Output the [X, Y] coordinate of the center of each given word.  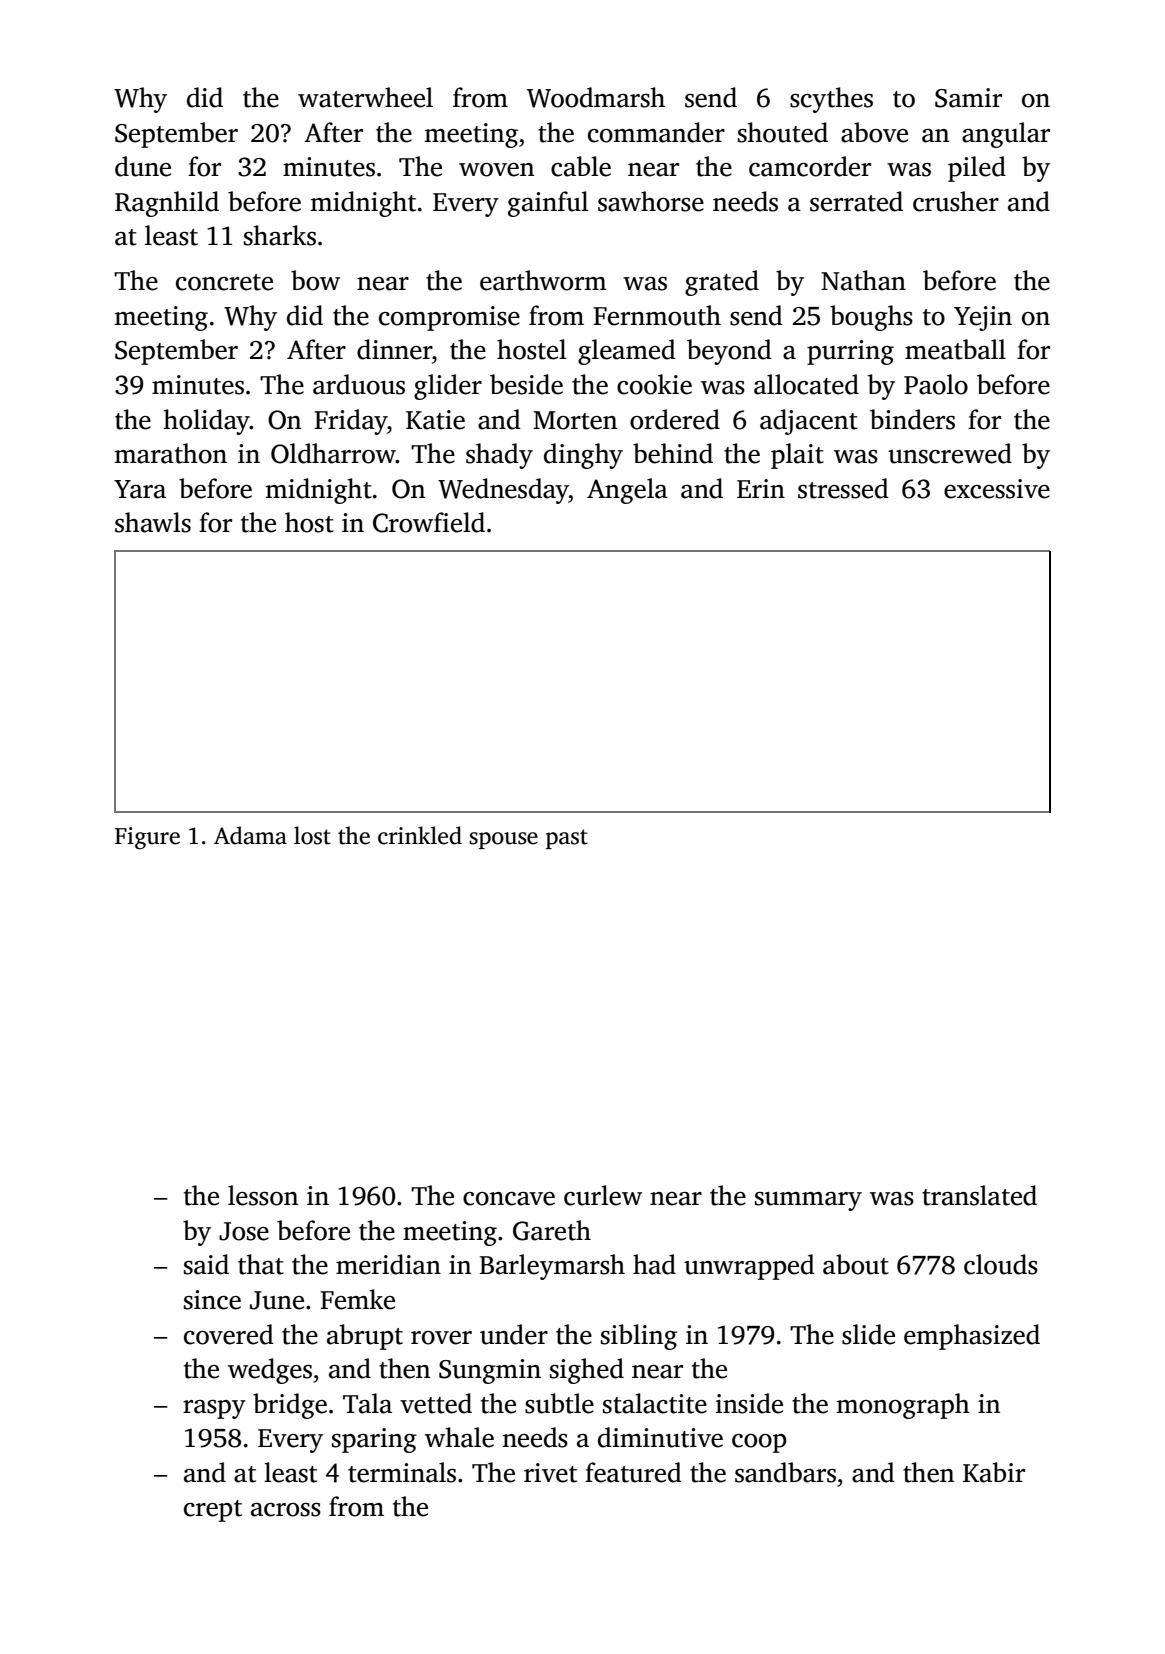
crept [213, 1511]
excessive [997, 489]
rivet [550, 1473]
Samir [968, 98]
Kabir [994, 1472]
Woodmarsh [596, 97]
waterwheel [365, 97]
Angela [627, 491]
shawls [153, 522]
